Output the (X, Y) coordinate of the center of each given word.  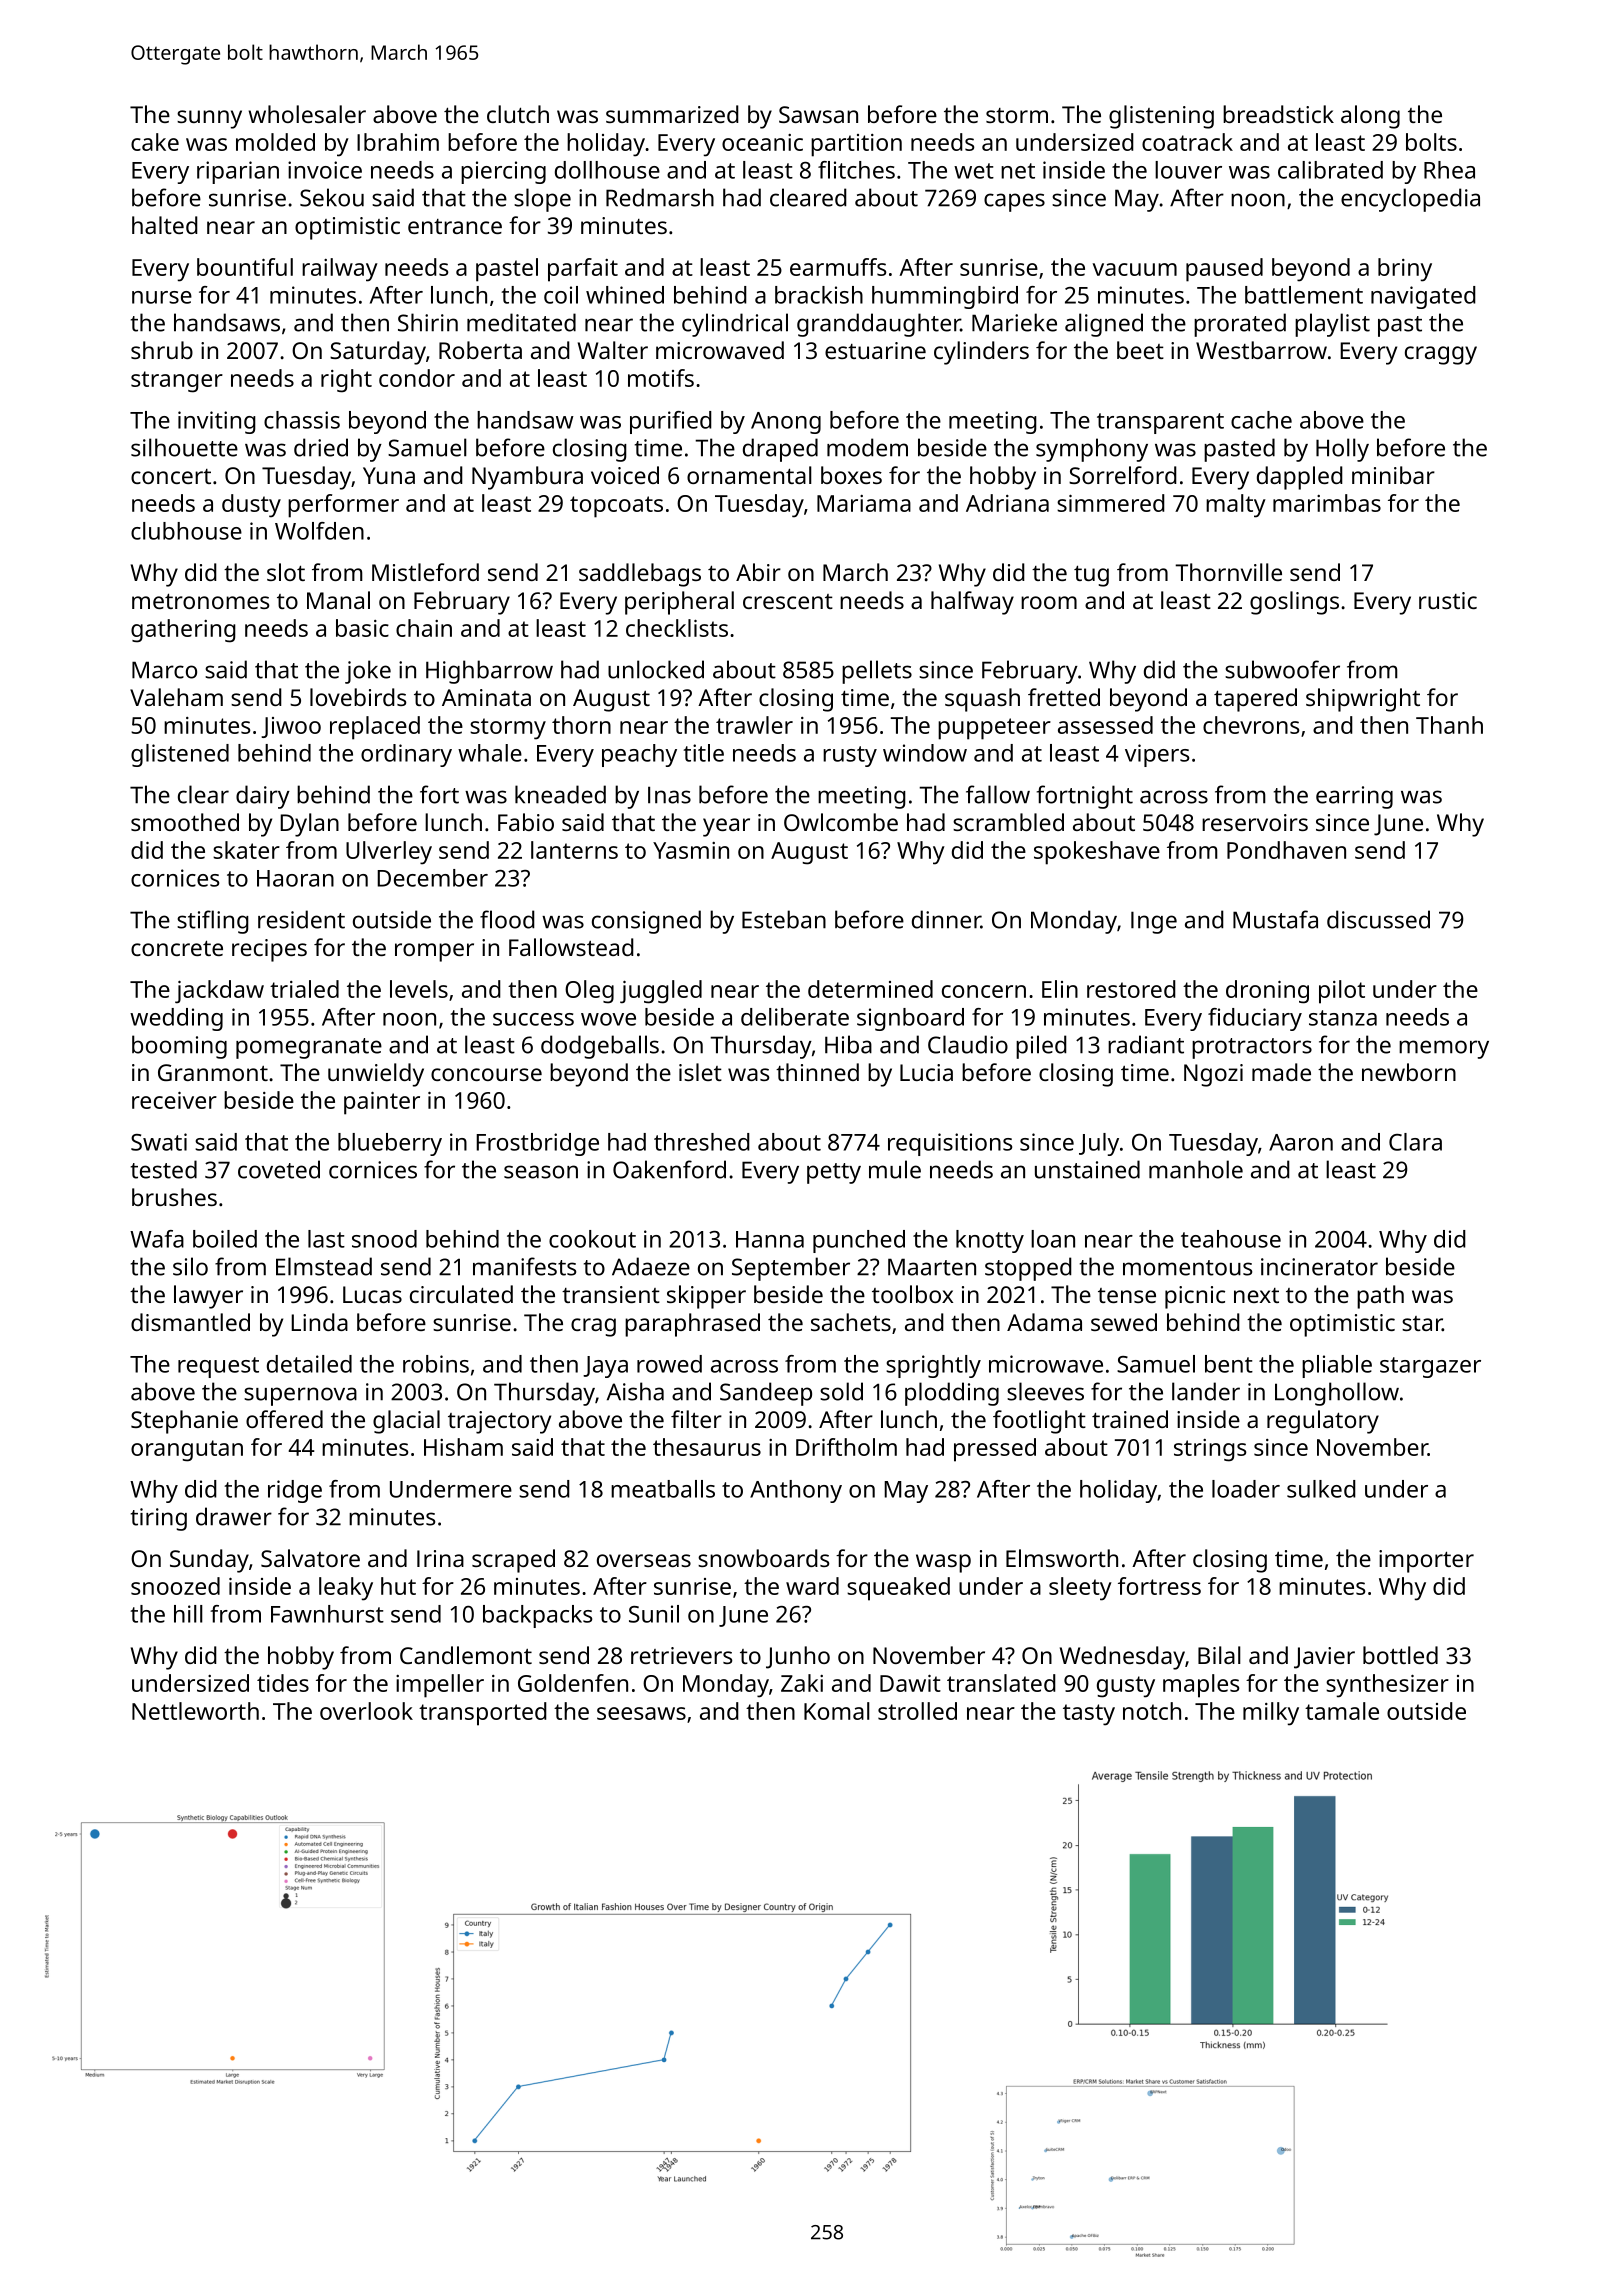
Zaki (802, 1683)
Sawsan (818, 114)
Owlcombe (841, 822)
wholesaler (307, 114)
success (533, 1019)
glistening (1161, 117)
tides (283, 1683)
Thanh (1449, 725)
